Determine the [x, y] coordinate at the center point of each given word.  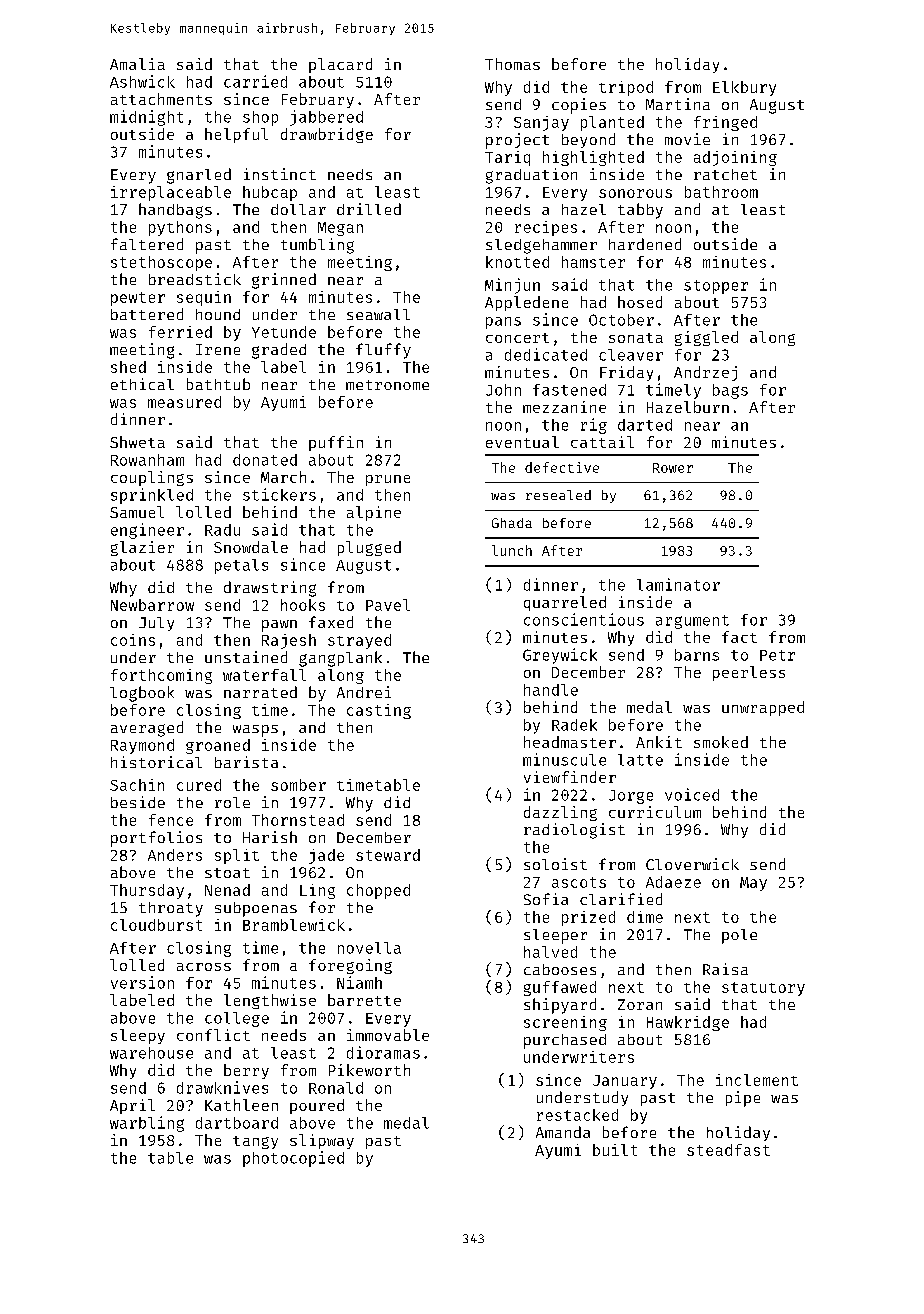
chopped [378, 891]
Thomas [512, 64]
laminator [678, 584]
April [132, 1106]
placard [340, 65]
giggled [706, 338]
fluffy [383, 351]
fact [739, 637]
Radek [574, 725]
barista [246, 762]
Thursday [147, 891]
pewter [138, 299]
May [753, 884]
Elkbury [744, 88]
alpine [374, 513]
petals [241, 566]
